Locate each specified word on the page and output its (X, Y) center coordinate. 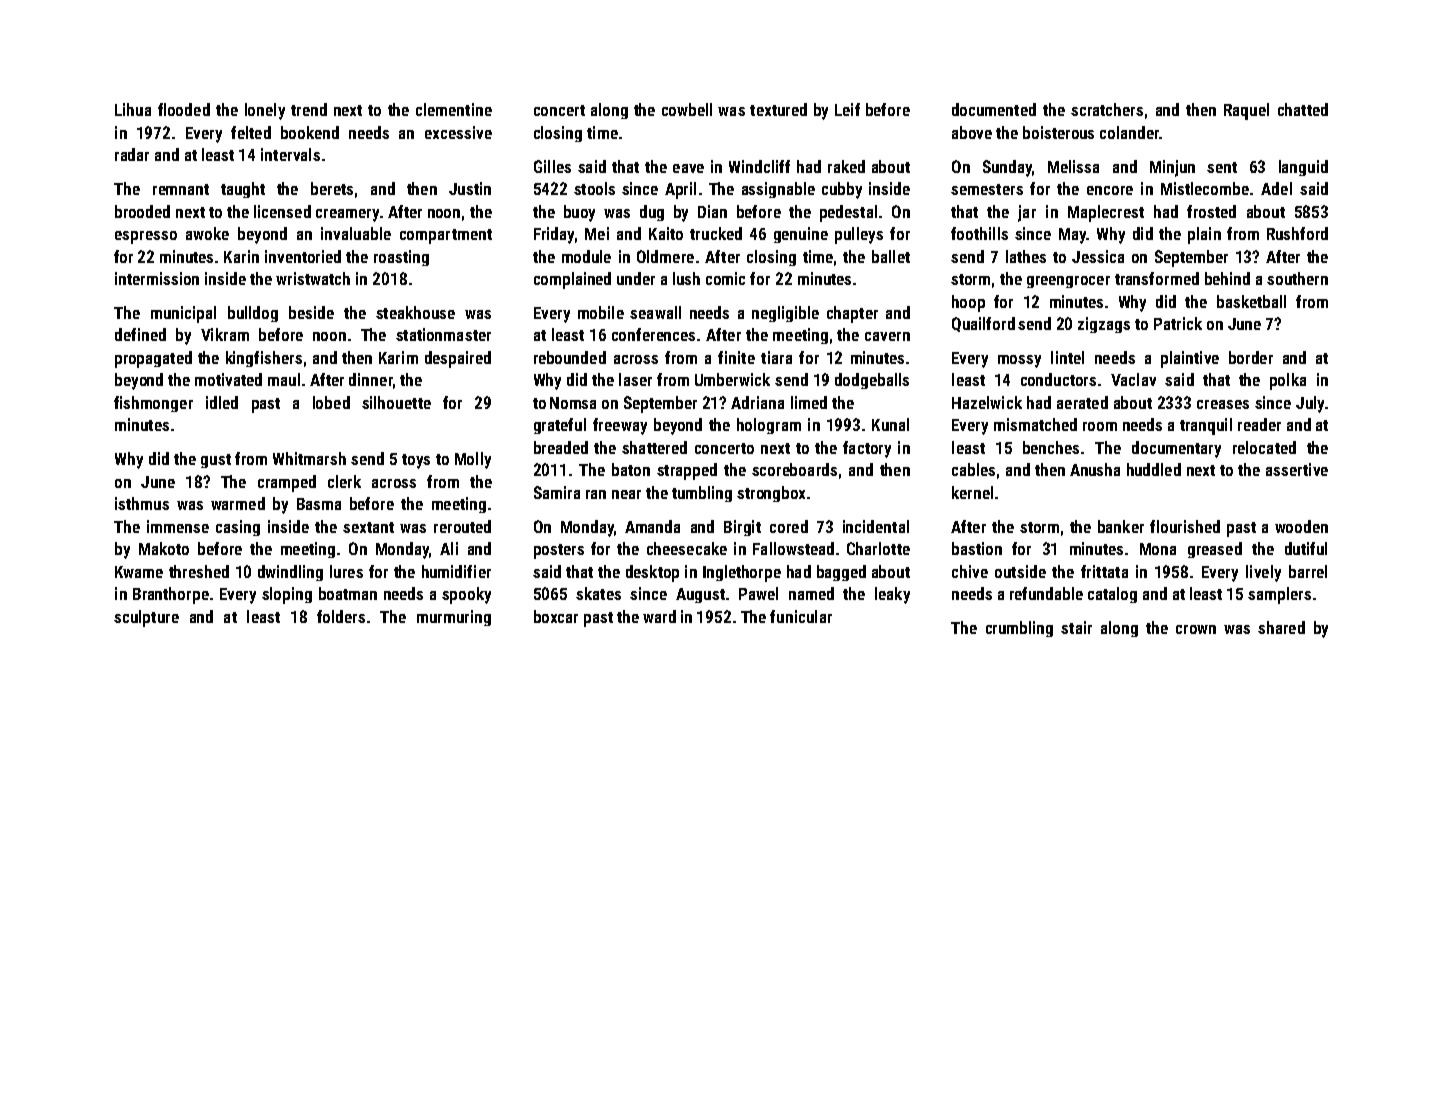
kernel (972, 492)
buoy (579, 213)
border (1251, 357)
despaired (458, 359)
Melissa (1073, 166)
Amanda (652, 526)
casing (238, 528)
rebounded (570, 357)
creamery (347, 215)
